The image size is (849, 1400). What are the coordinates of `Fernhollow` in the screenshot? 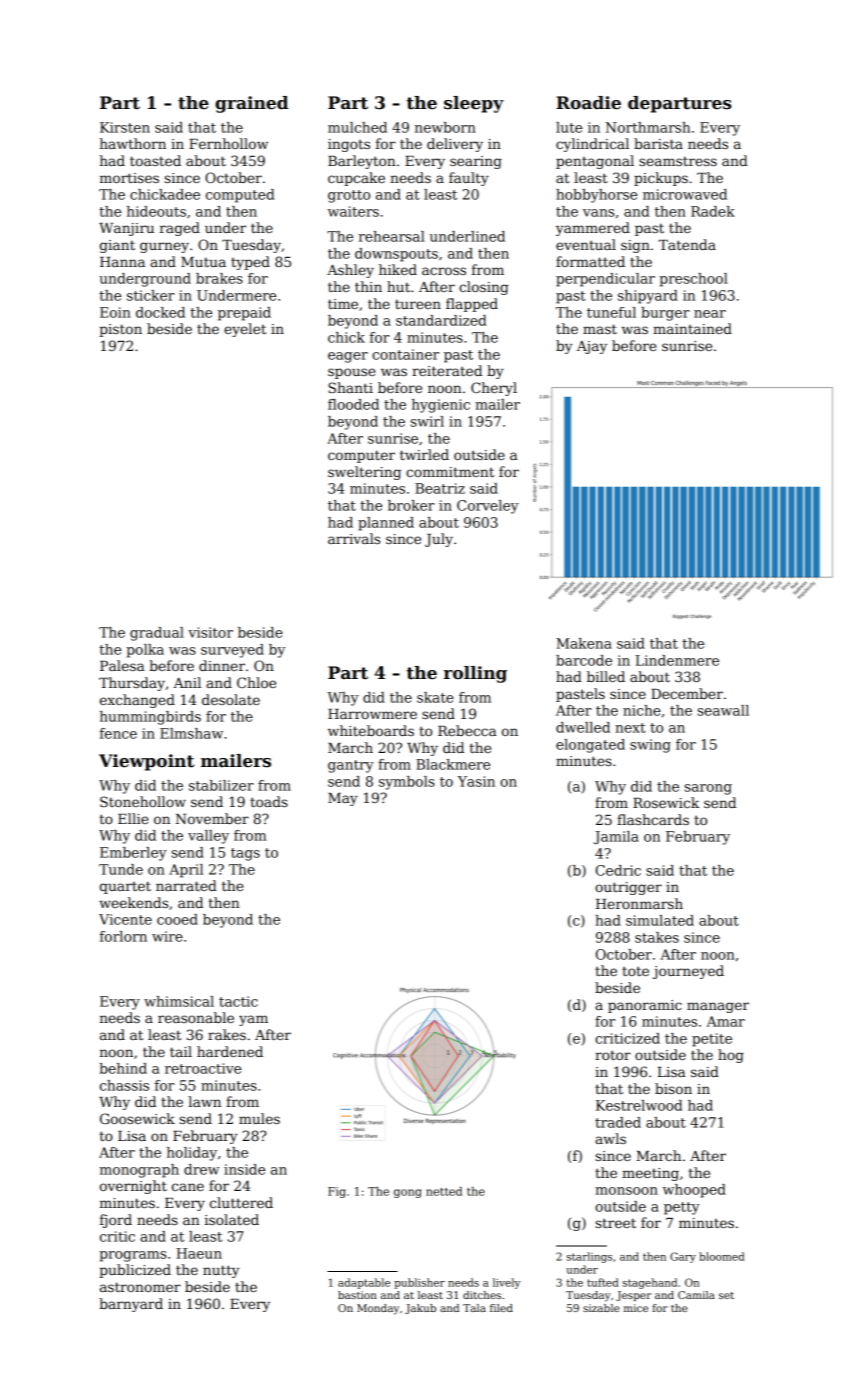 It's located at (228, 143).
